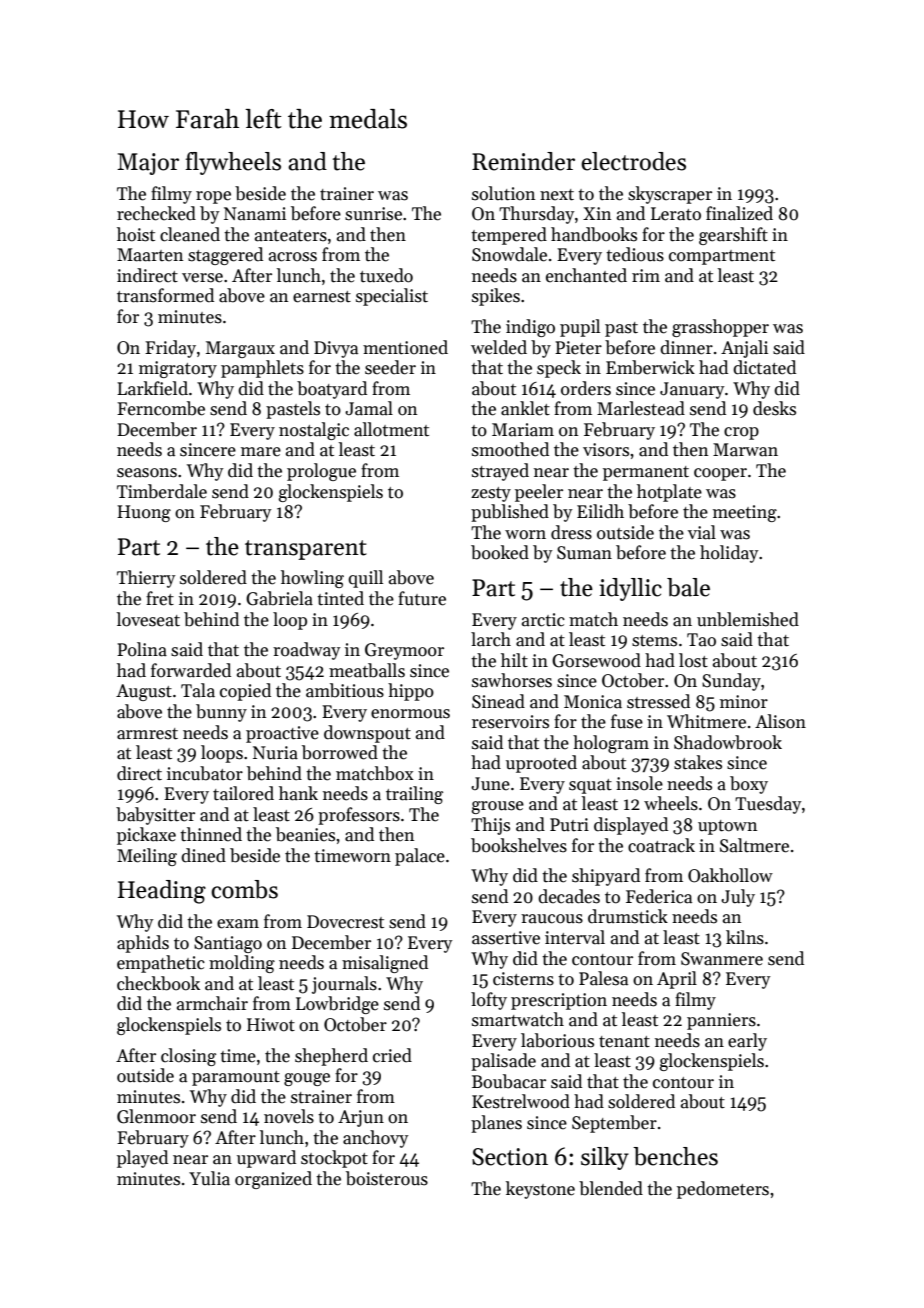  What do you see at coordinates (540, 1190) in the image?
I see `keystone` at bounding box center [540, 1190].
